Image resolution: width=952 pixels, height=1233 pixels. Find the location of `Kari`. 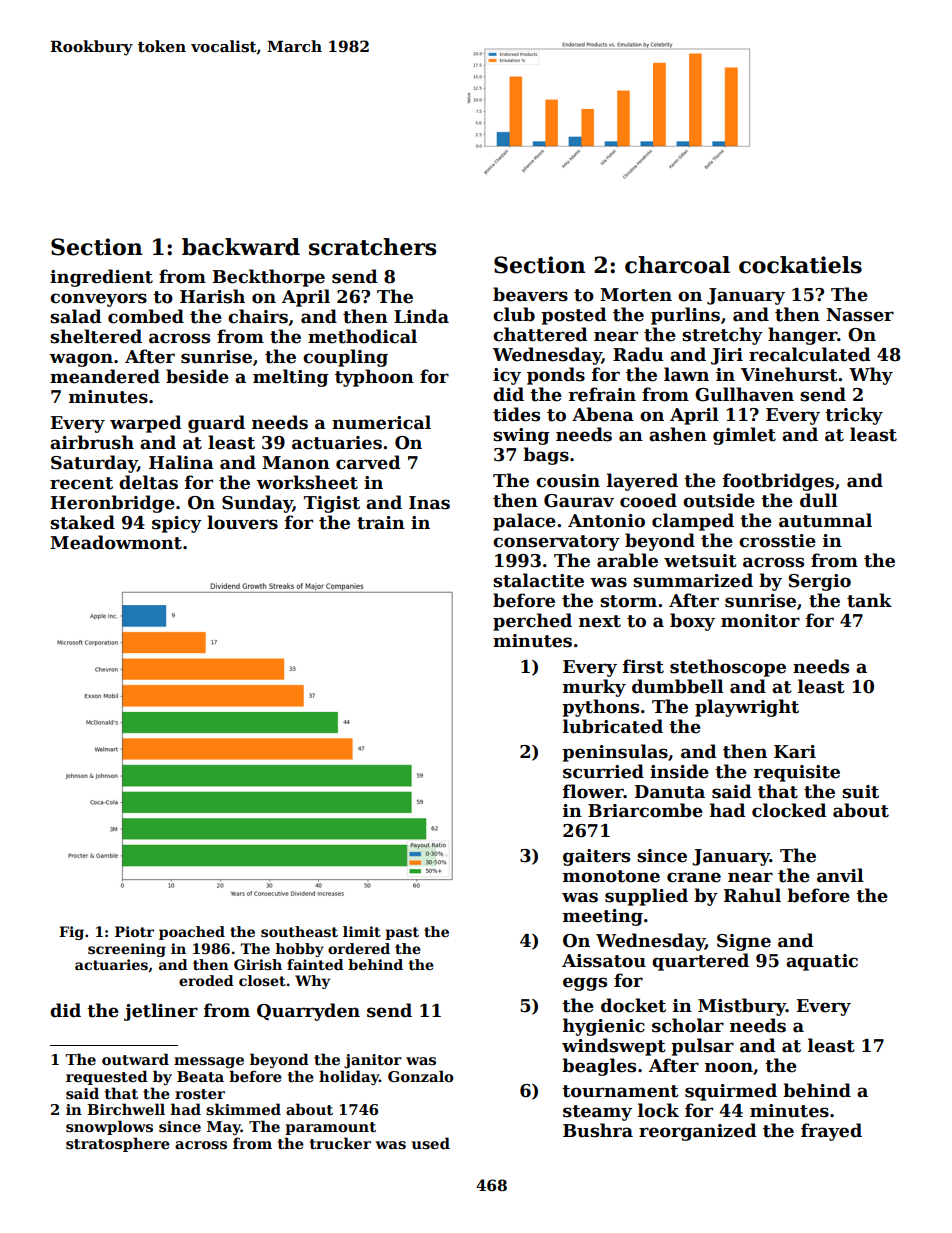

Kari is located at coordinates (795, 752).
